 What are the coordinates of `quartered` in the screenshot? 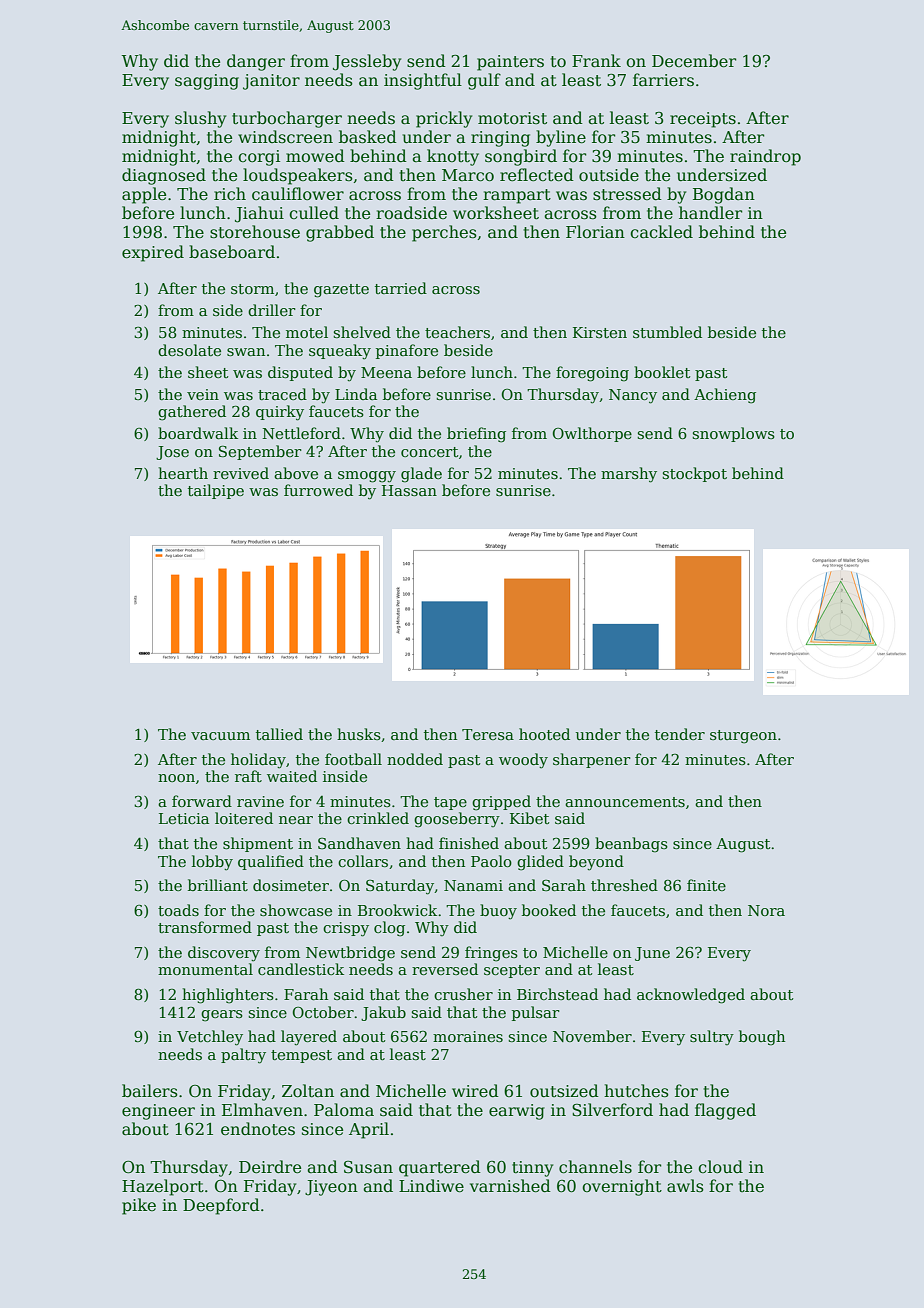 It's located at (440, 1168).
